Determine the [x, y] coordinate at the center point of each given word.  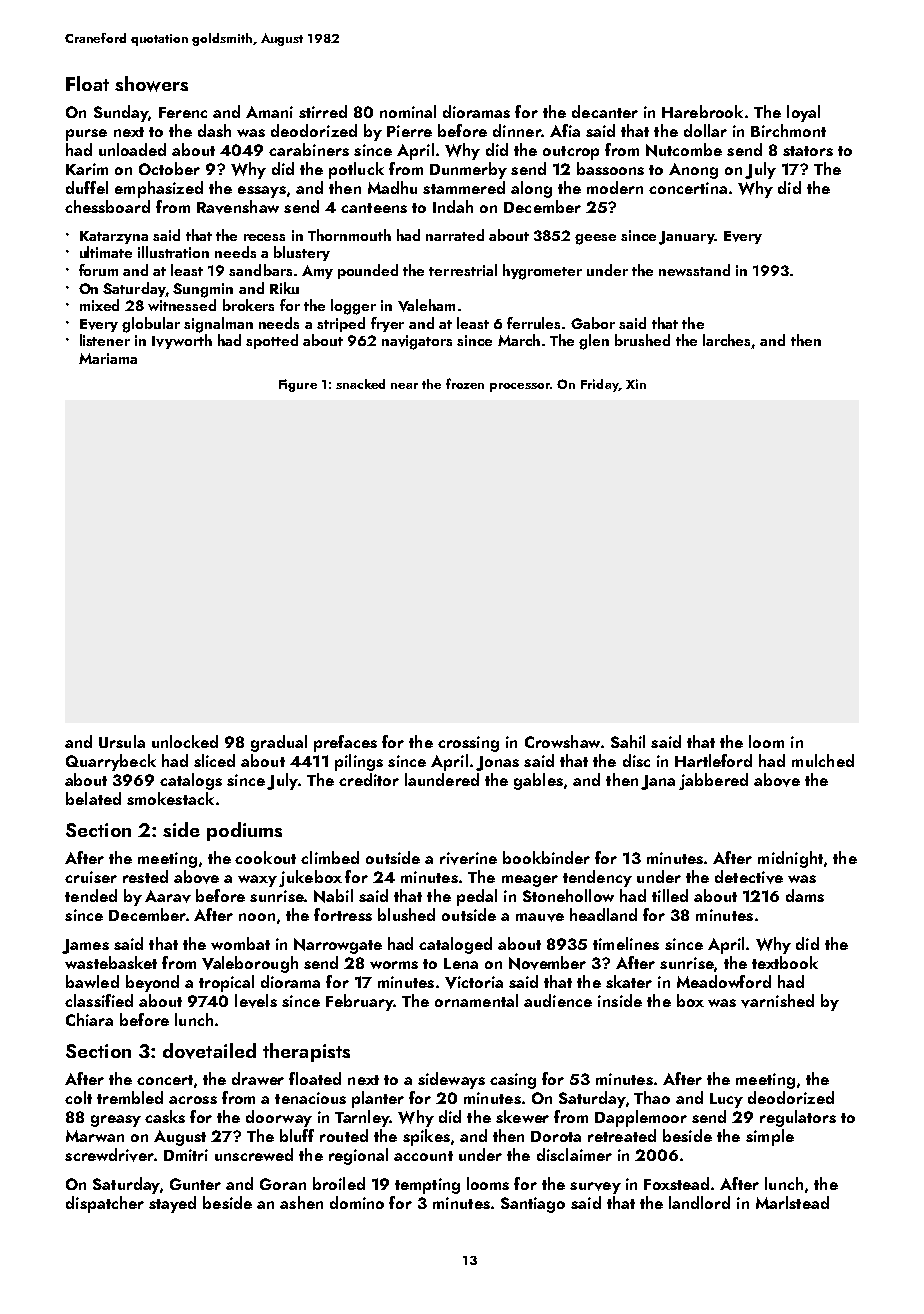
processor [520, 387]
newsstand [694, 270]
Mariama [108, 358]
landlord [699, 1202]
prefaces [345, 743]
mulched [823, 760]
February [359, 1002]
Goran [283, 1184]
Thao [652, 1097]
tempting [427, 1186]
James [85, 946]
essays [262, 192]
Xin [636, 384]
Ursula [122, 741]
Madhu [392, 187]
